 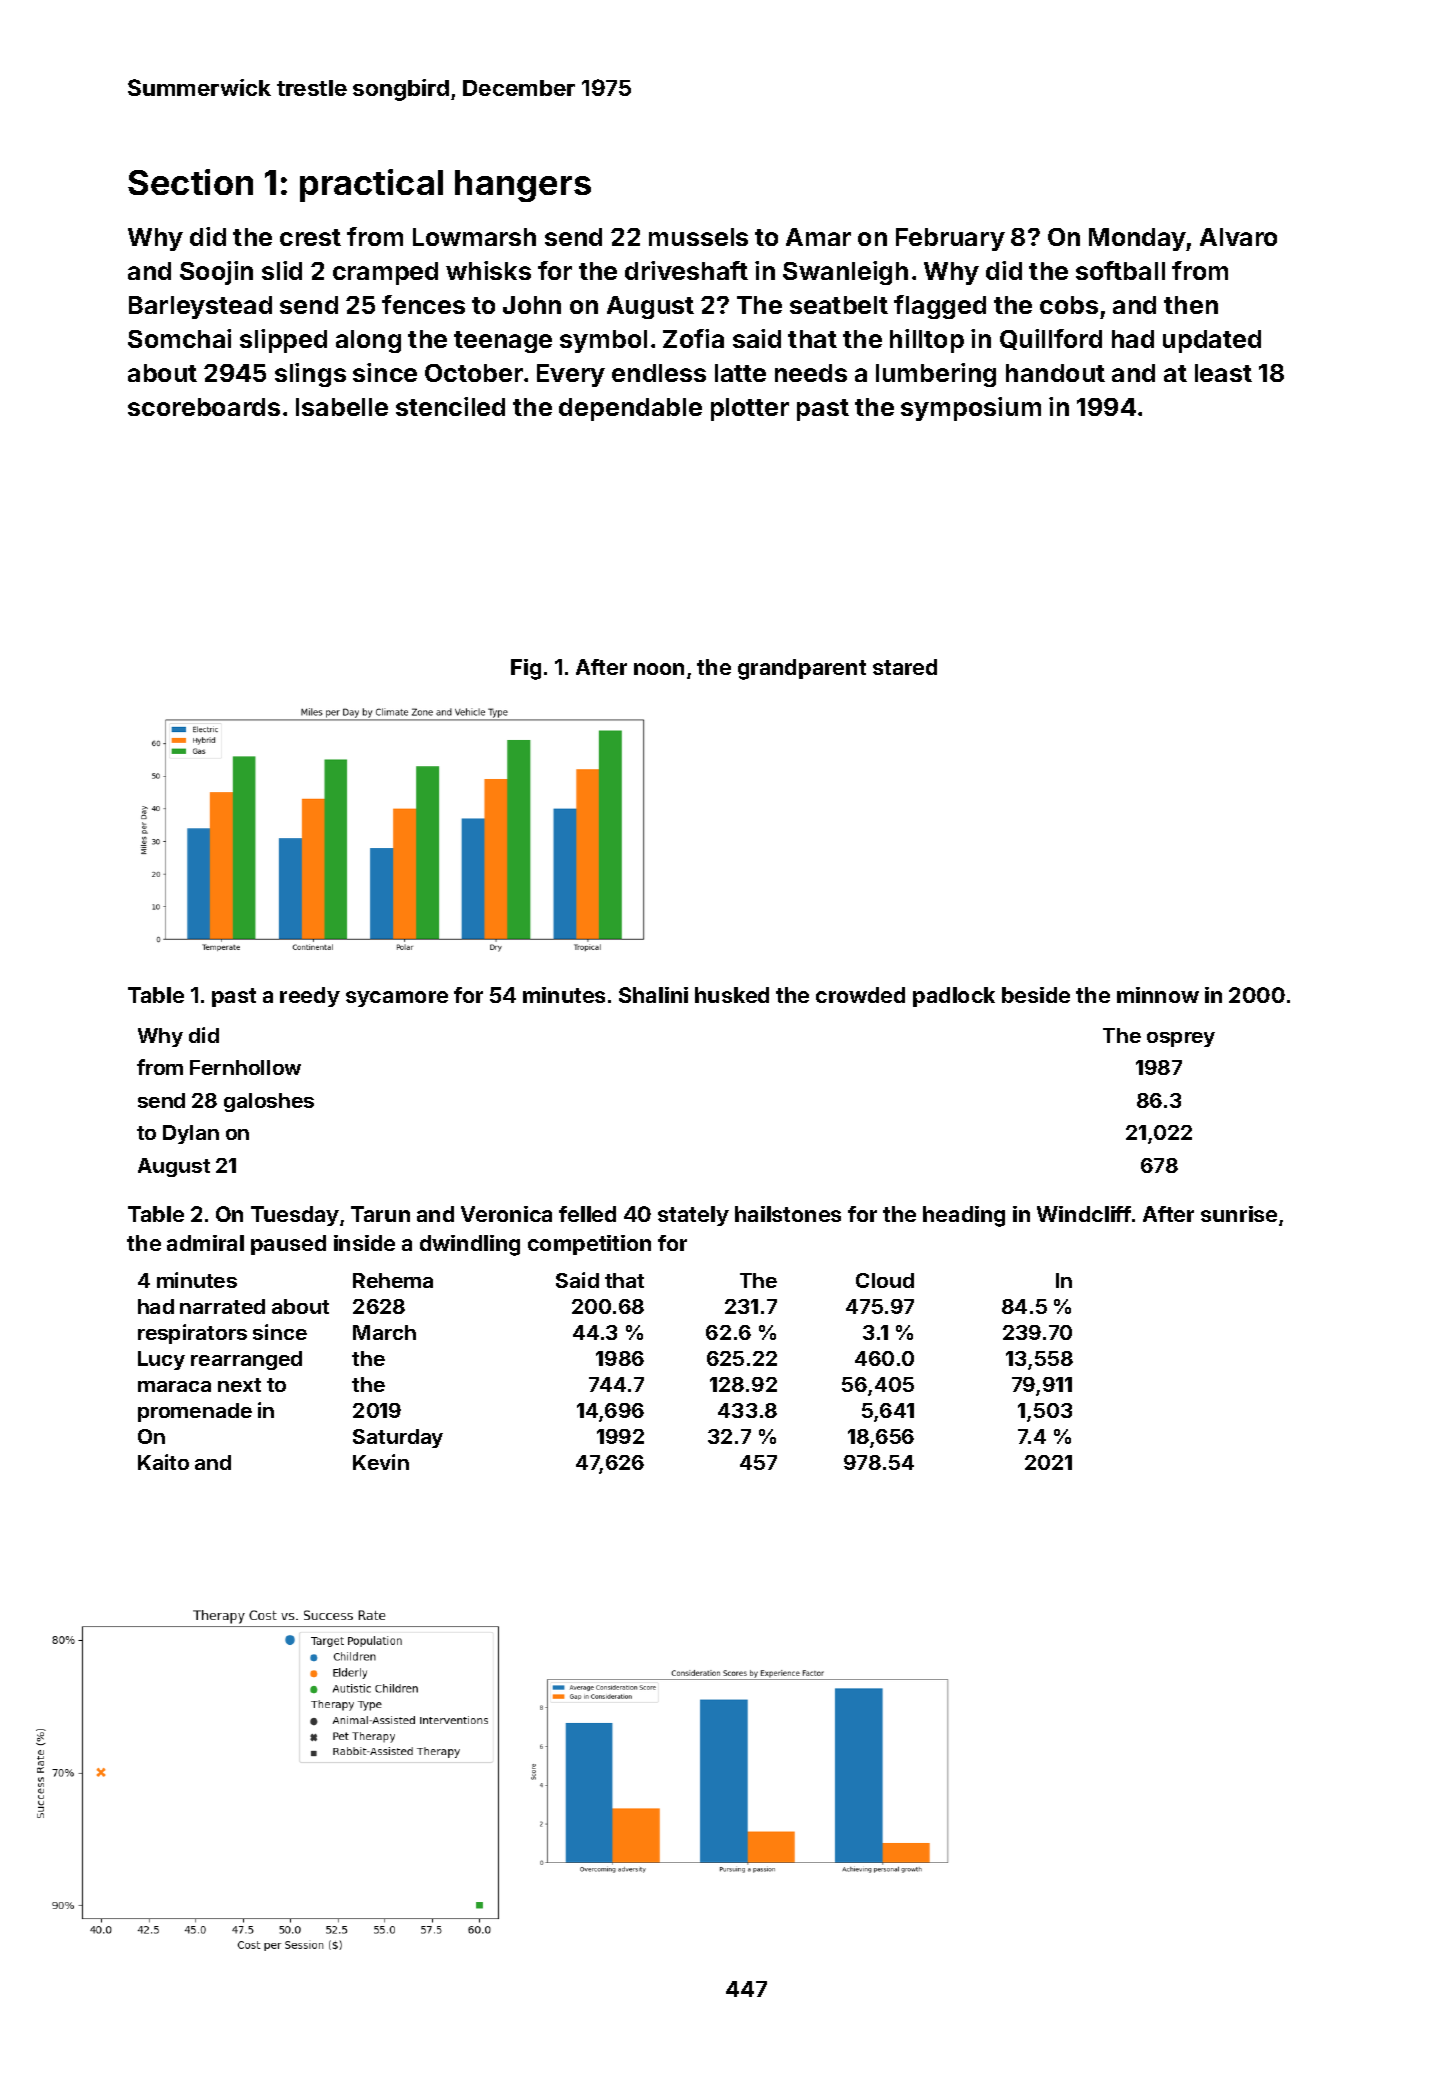 What do you see at coordinates (905, 667) in the screenshot?
I see `stared` at bounding box center [905, 667].
